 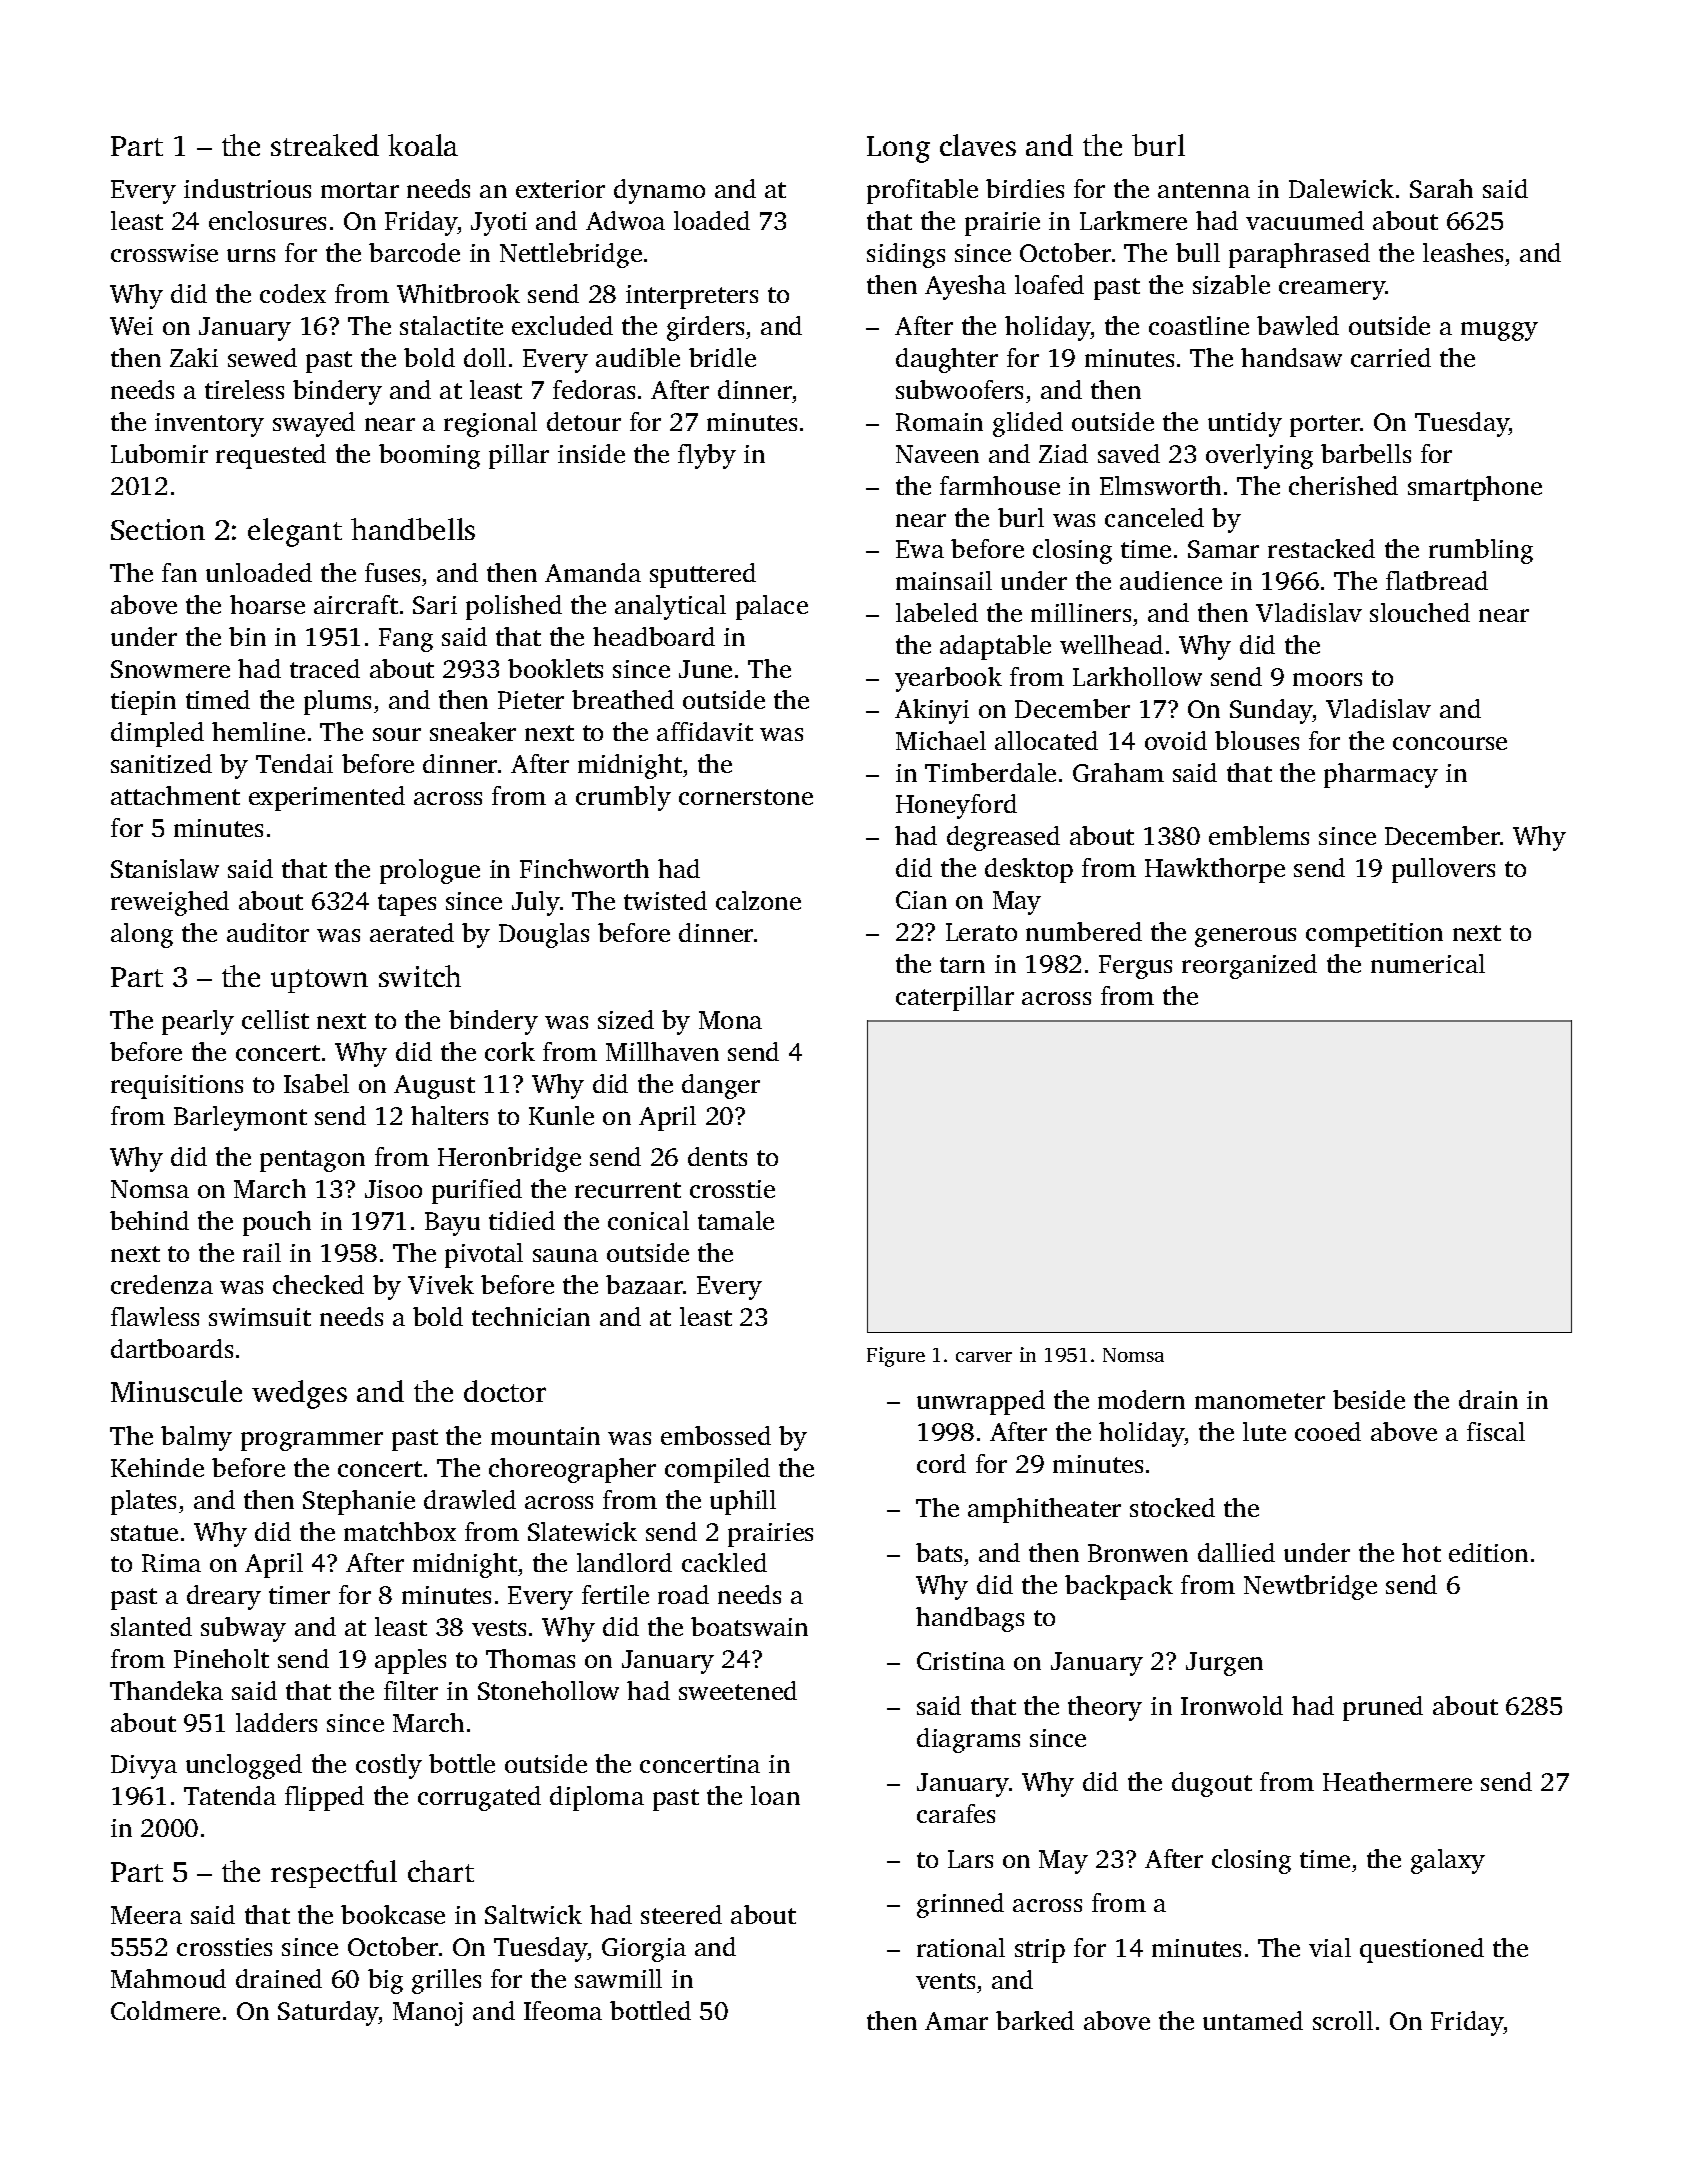 I want to click on Ewa, so click(x=920, y=549).
